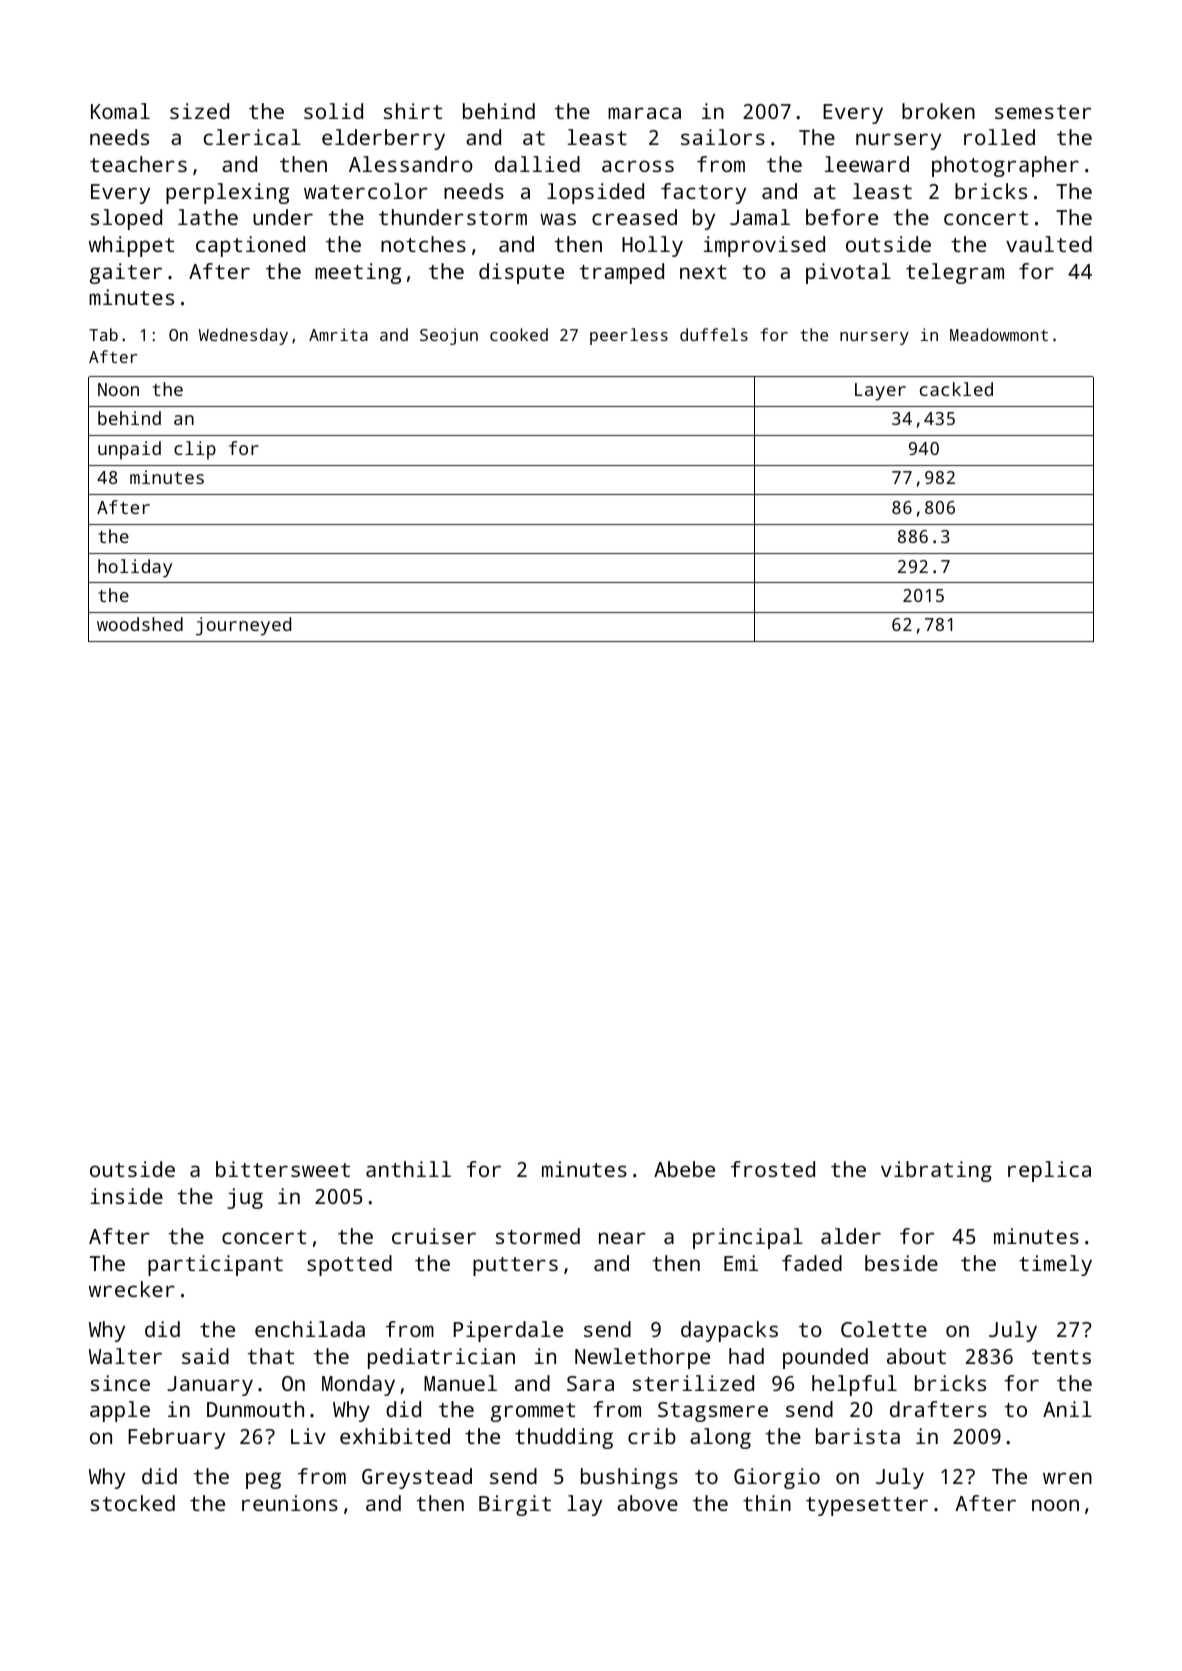 This screenshot has height=1671, width=1182. Describe the element at coordinates (1043, 112) in the screenshot. I see `semester` at that location.
